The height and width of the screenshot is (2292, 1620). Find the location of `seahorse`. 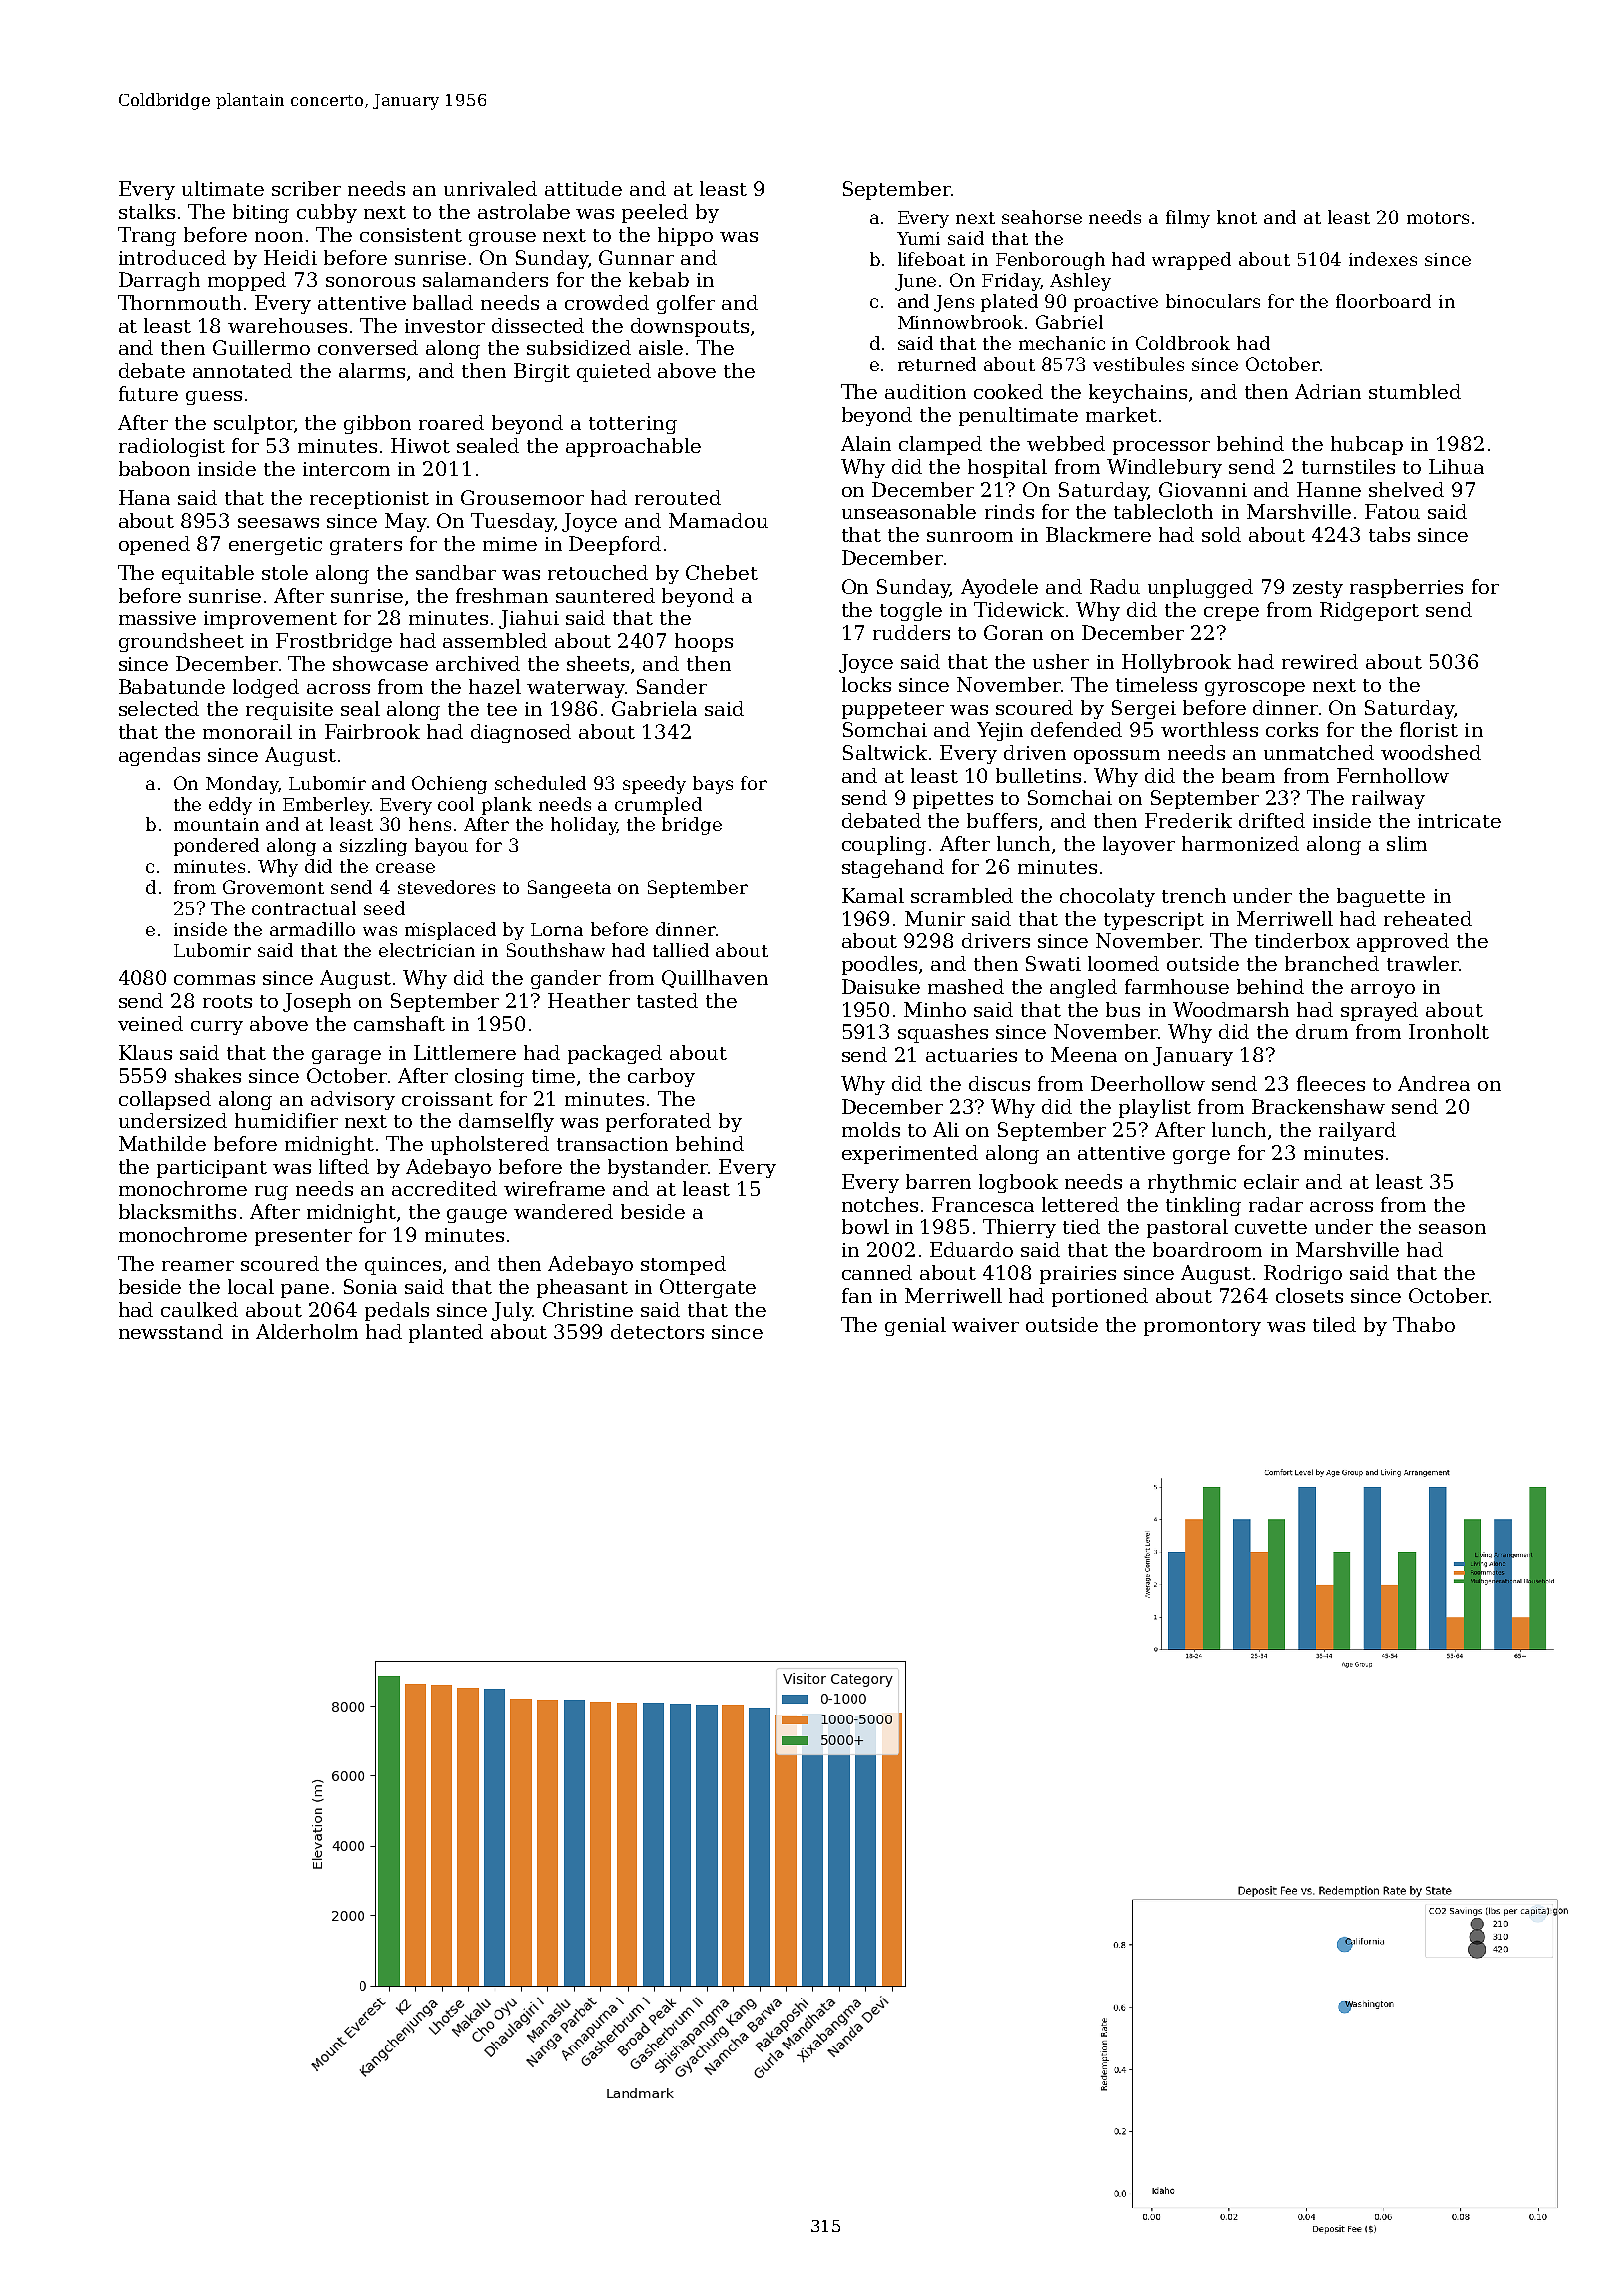

seahorse is located at coordinates (1042, 217).
